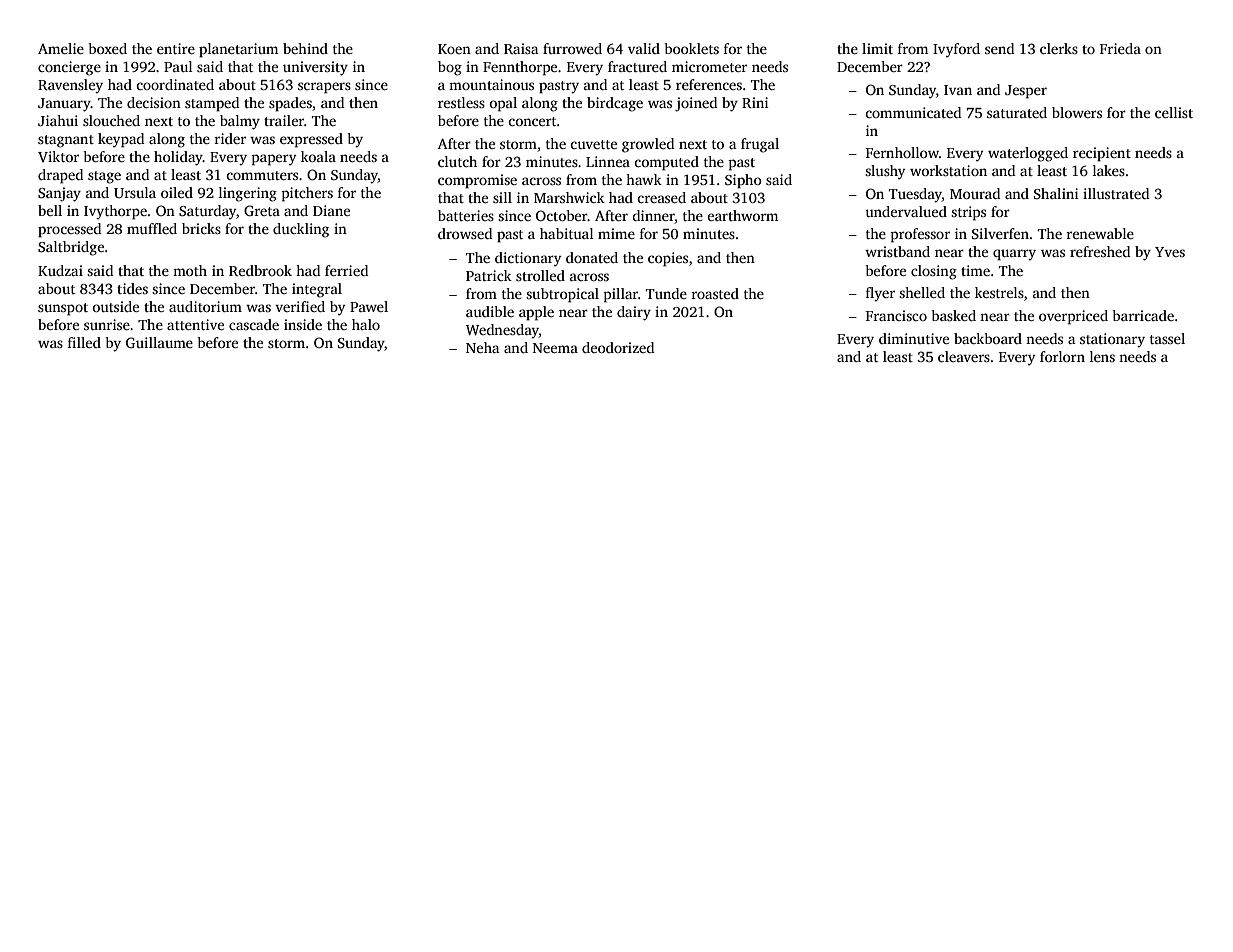  What do you see at coordinates (482, 347) in the screenshot?
I see `Neha` at bounding box center [482, 347].
